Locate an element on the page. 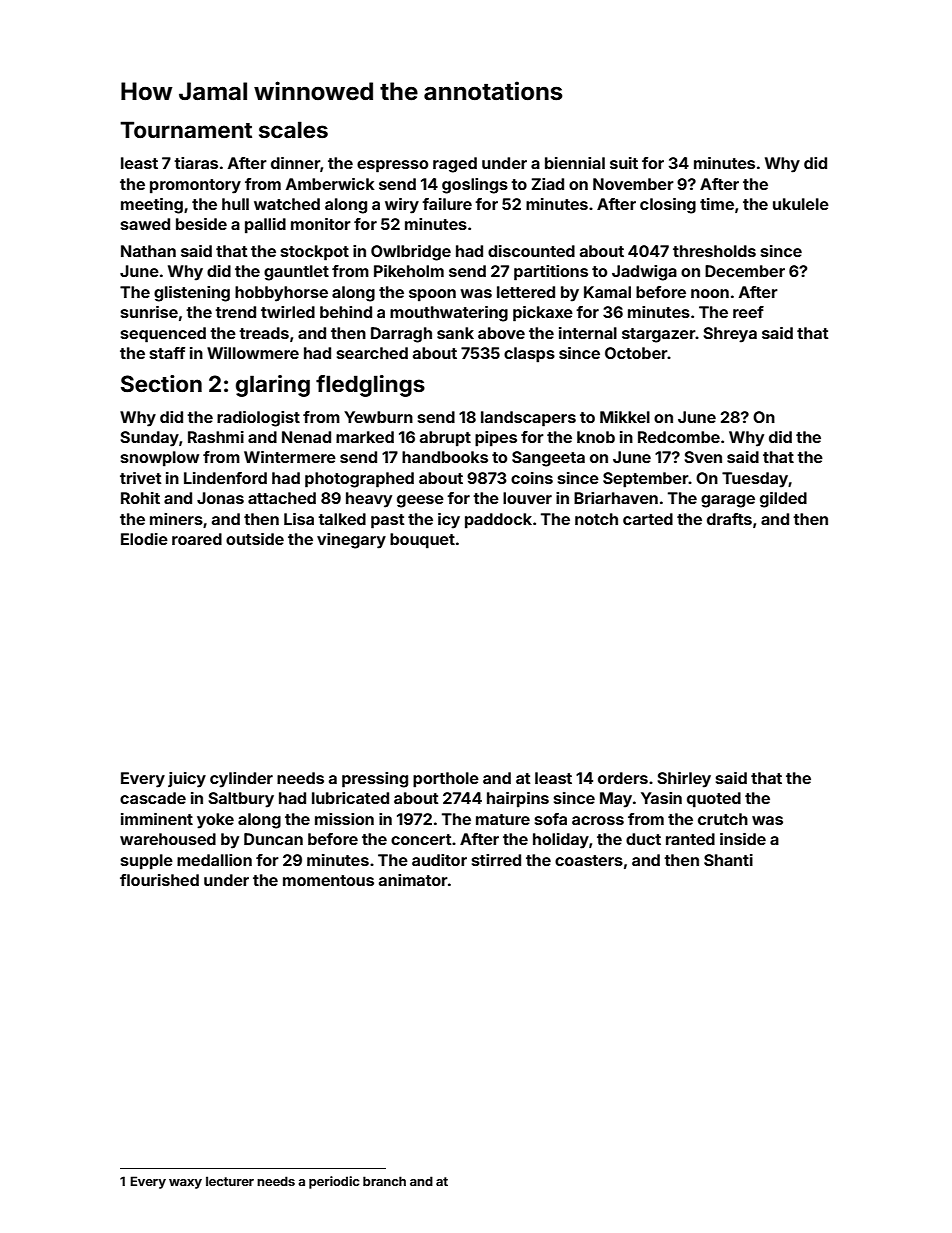  lecturer is located at coordinates (230, 1181).
